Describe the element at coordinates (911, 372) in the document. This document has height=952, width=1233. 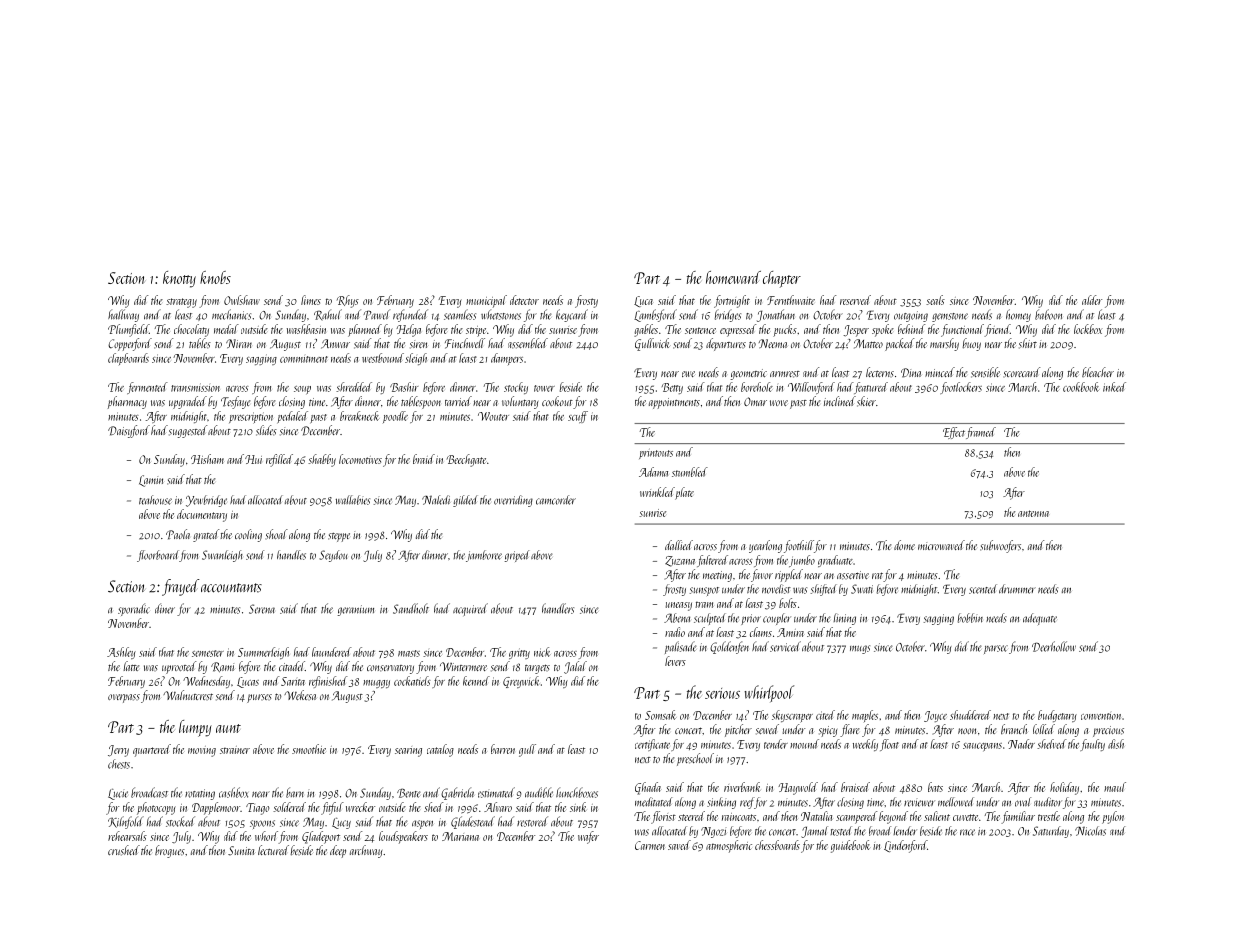
I see `Dina` at that location.
